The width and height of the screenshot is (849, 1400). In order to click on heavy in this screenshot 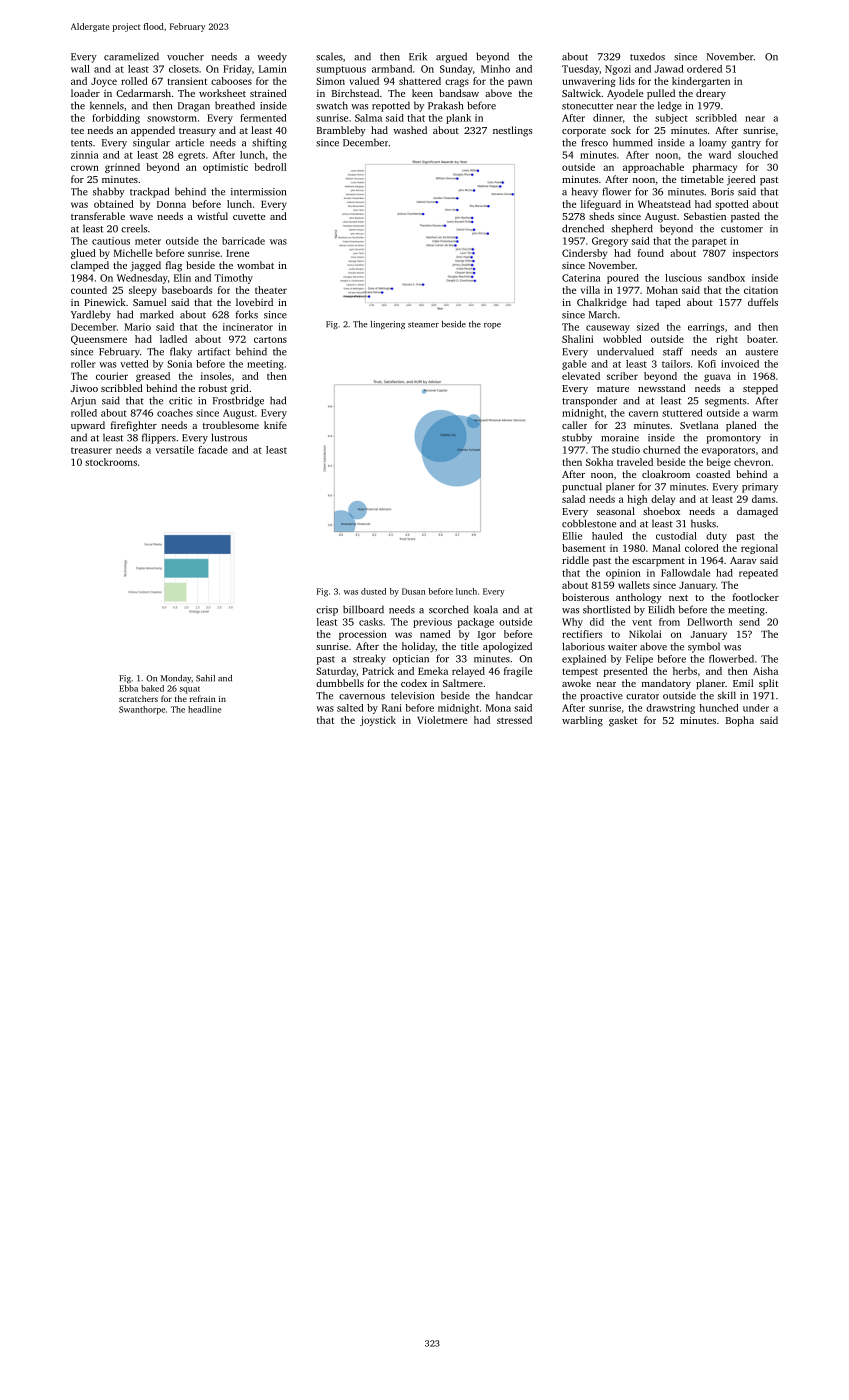, I will do `click(585, 192)`.
